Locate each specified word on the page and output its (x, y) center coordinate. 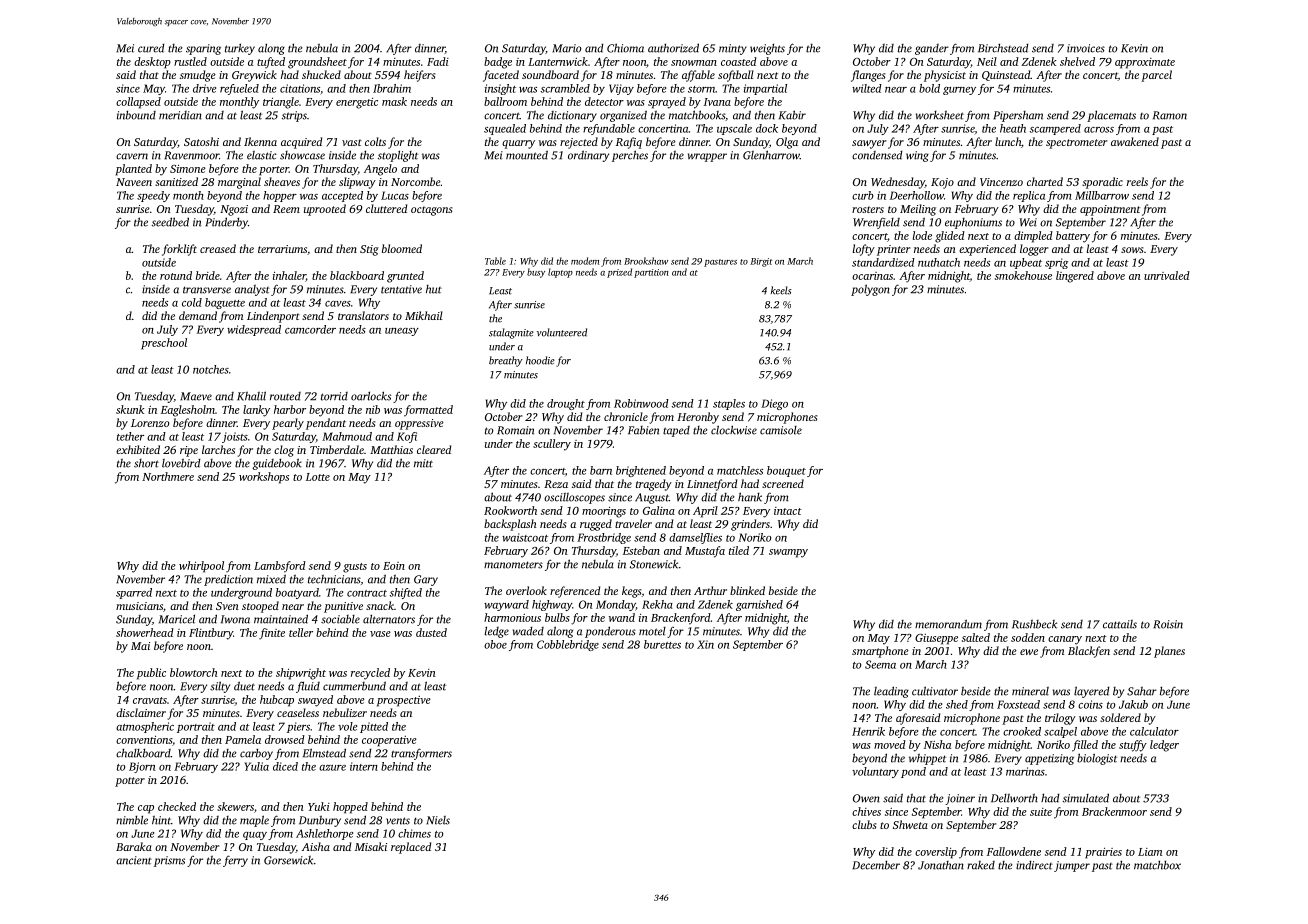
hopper (280, 196)
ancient (134, 860)
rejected (579, 143)
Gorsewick (288, 860)
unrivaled (1167, 275)
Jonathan (941, 865)
